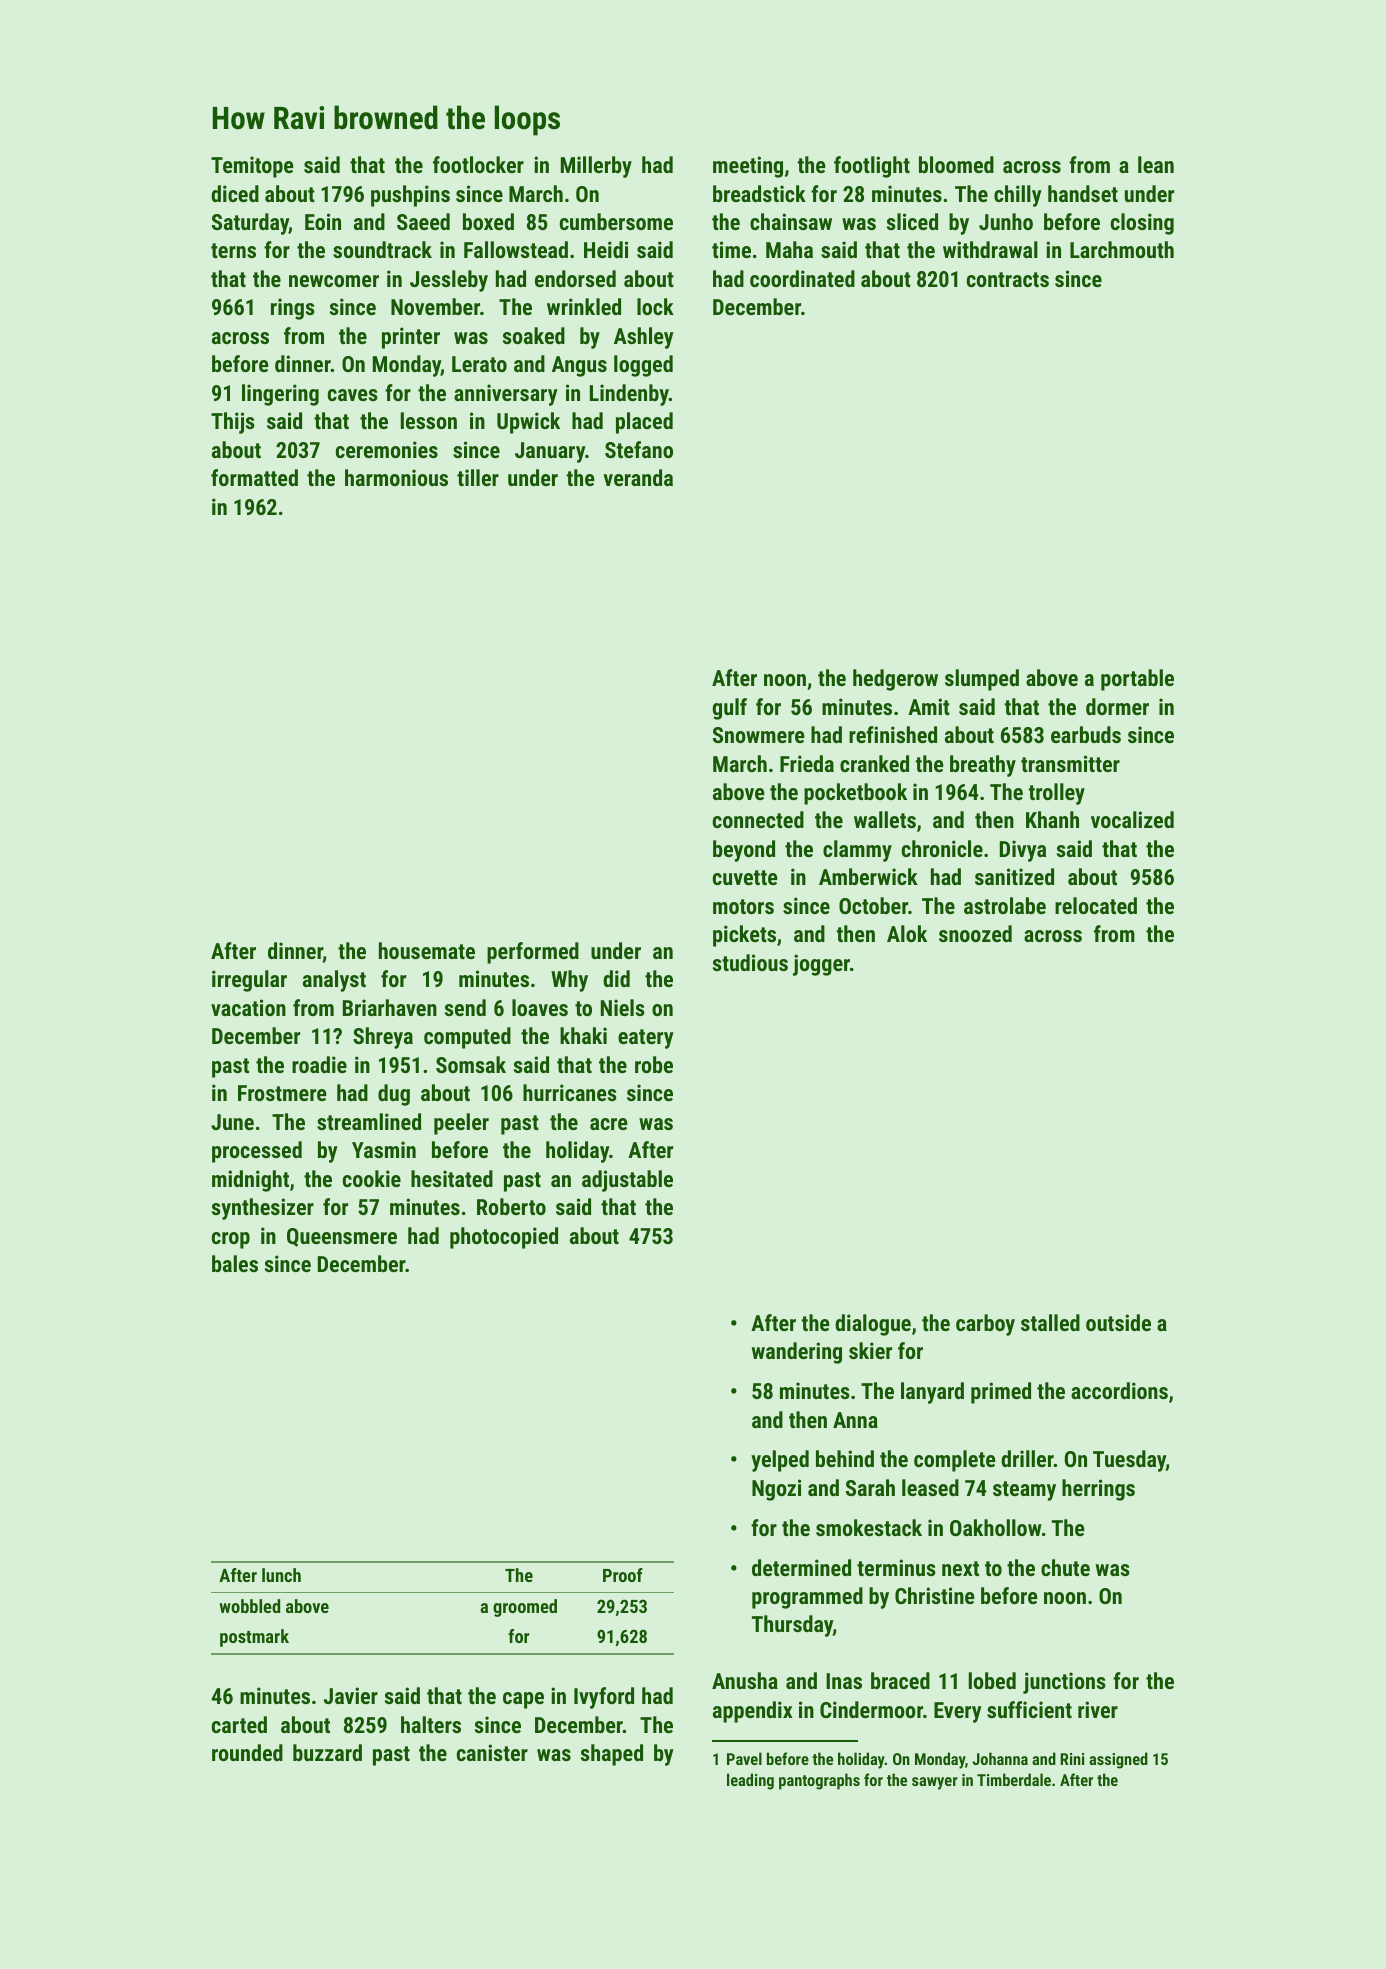  I want to click on lesson, so click(429, 420).
